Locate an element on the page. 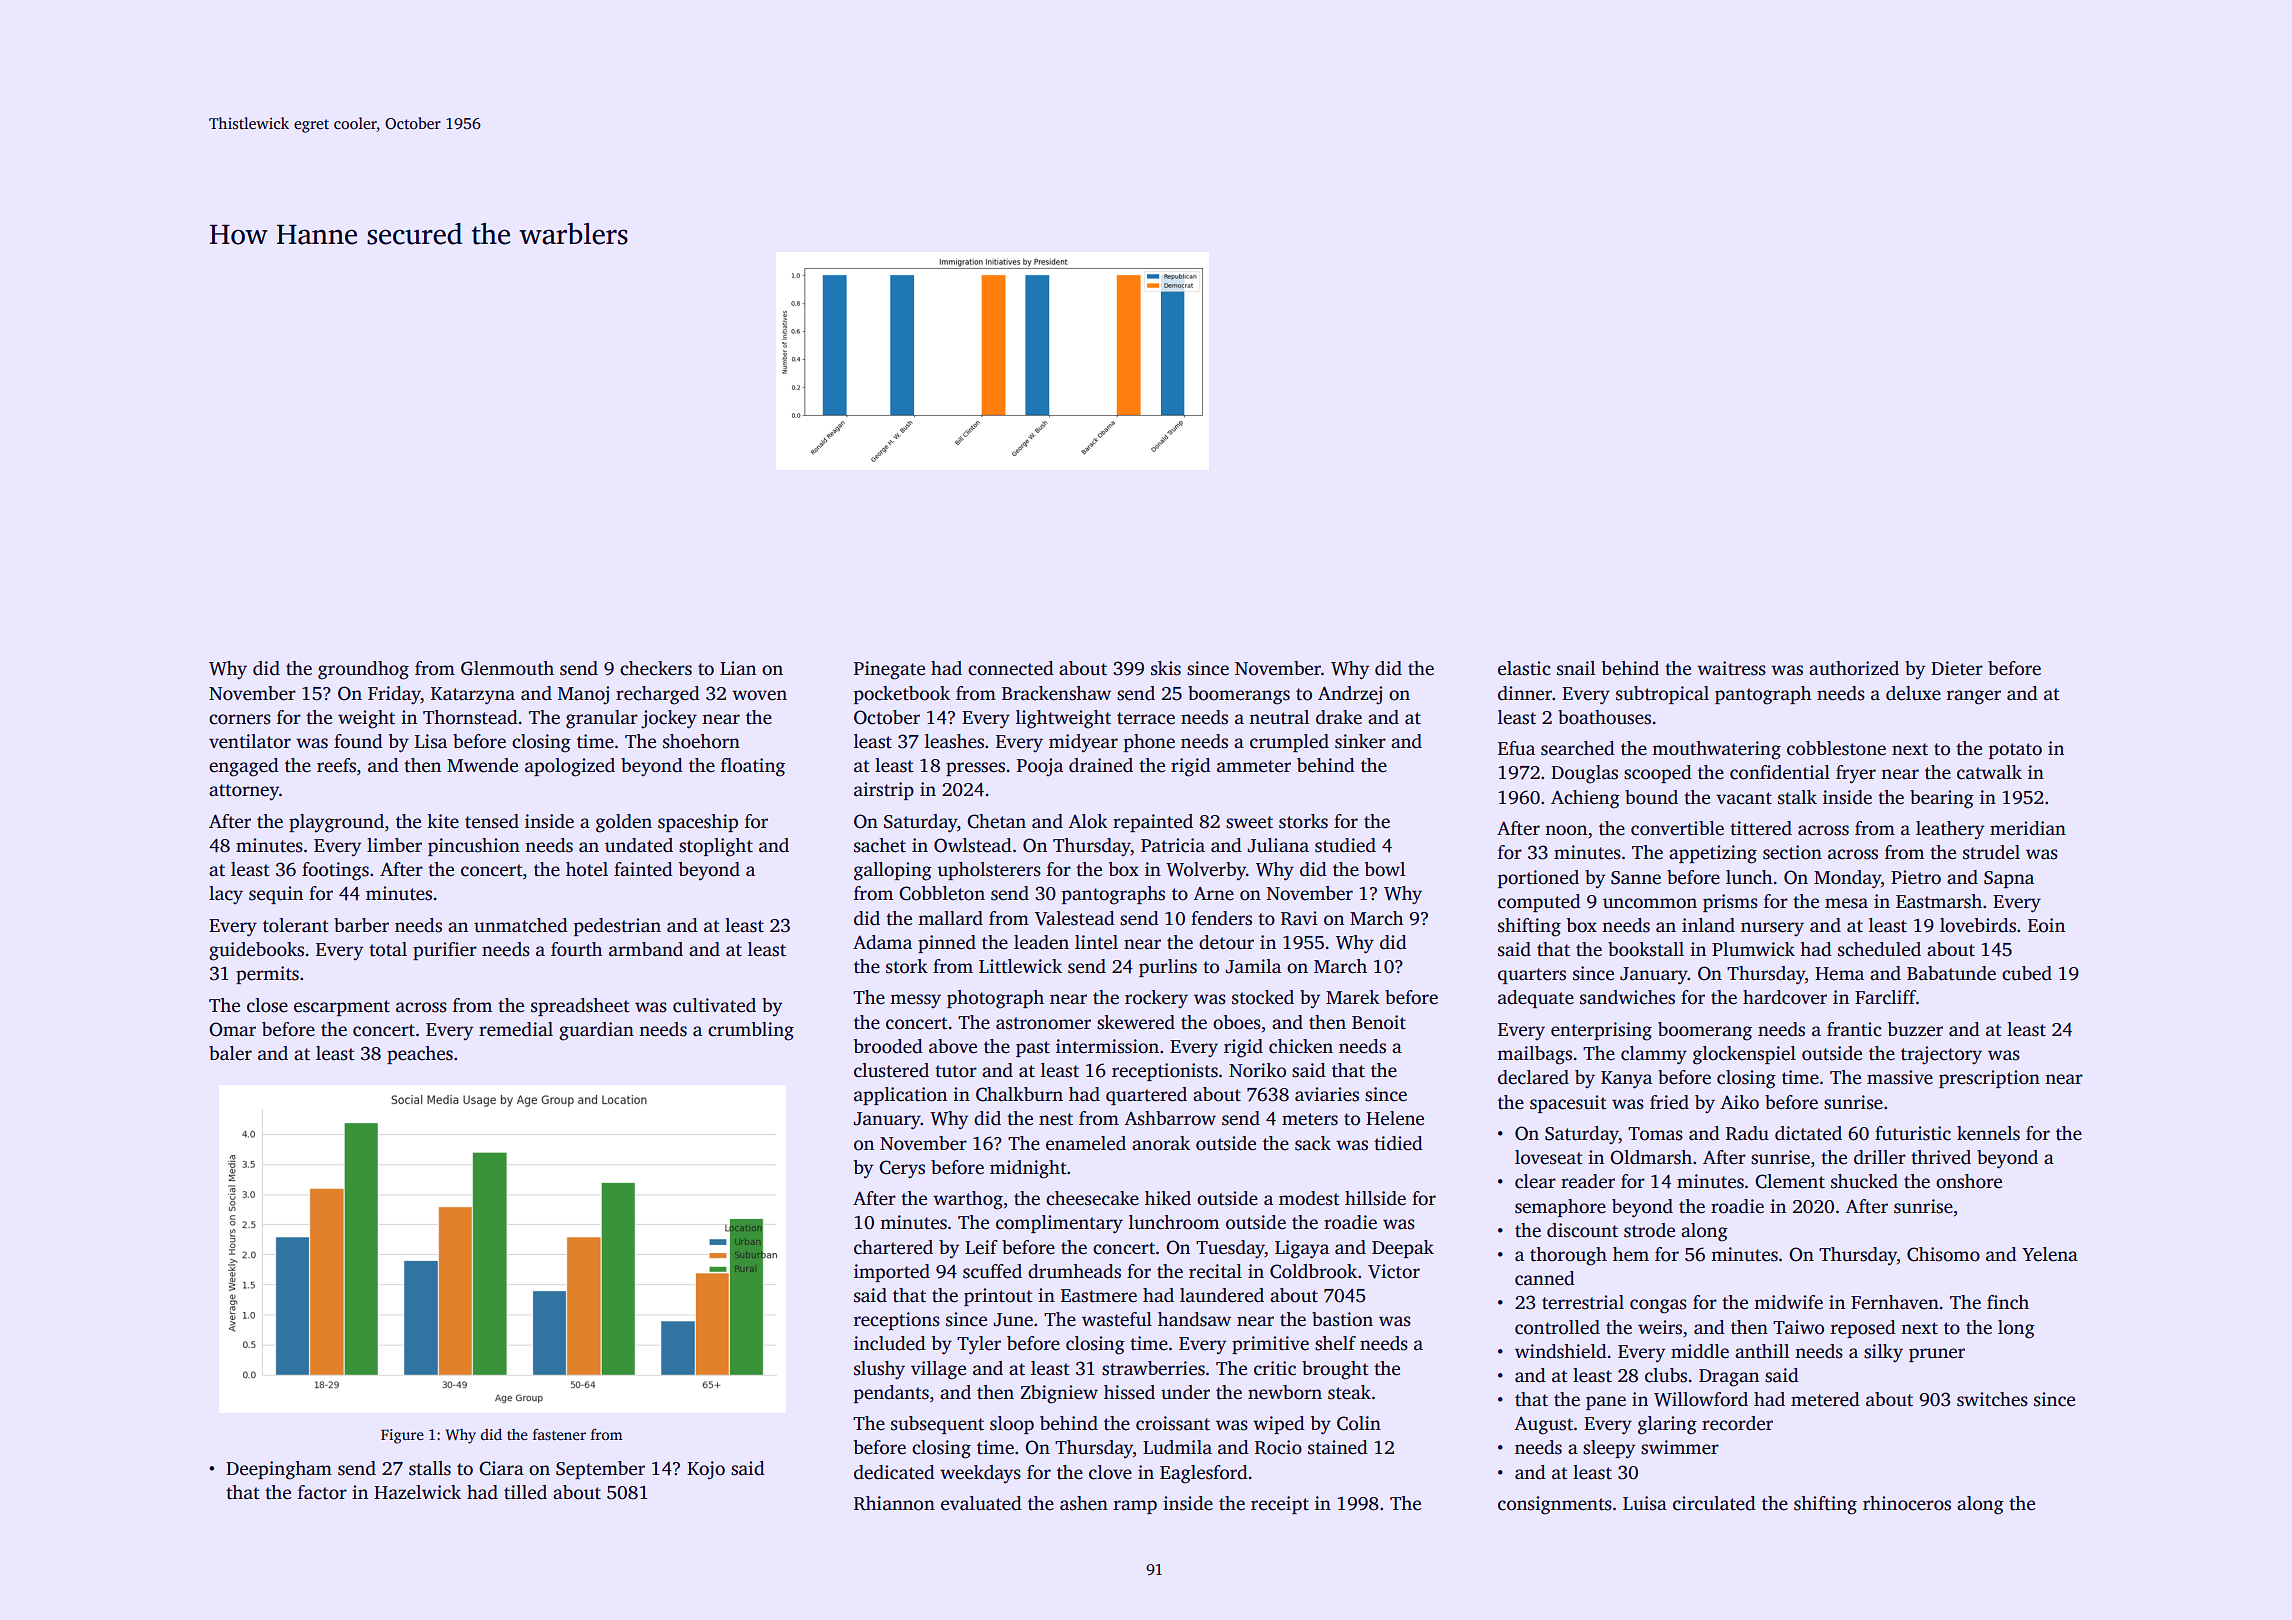 This page has width=2292, height=1620. sweet is located at coordinates (1249, 822).
